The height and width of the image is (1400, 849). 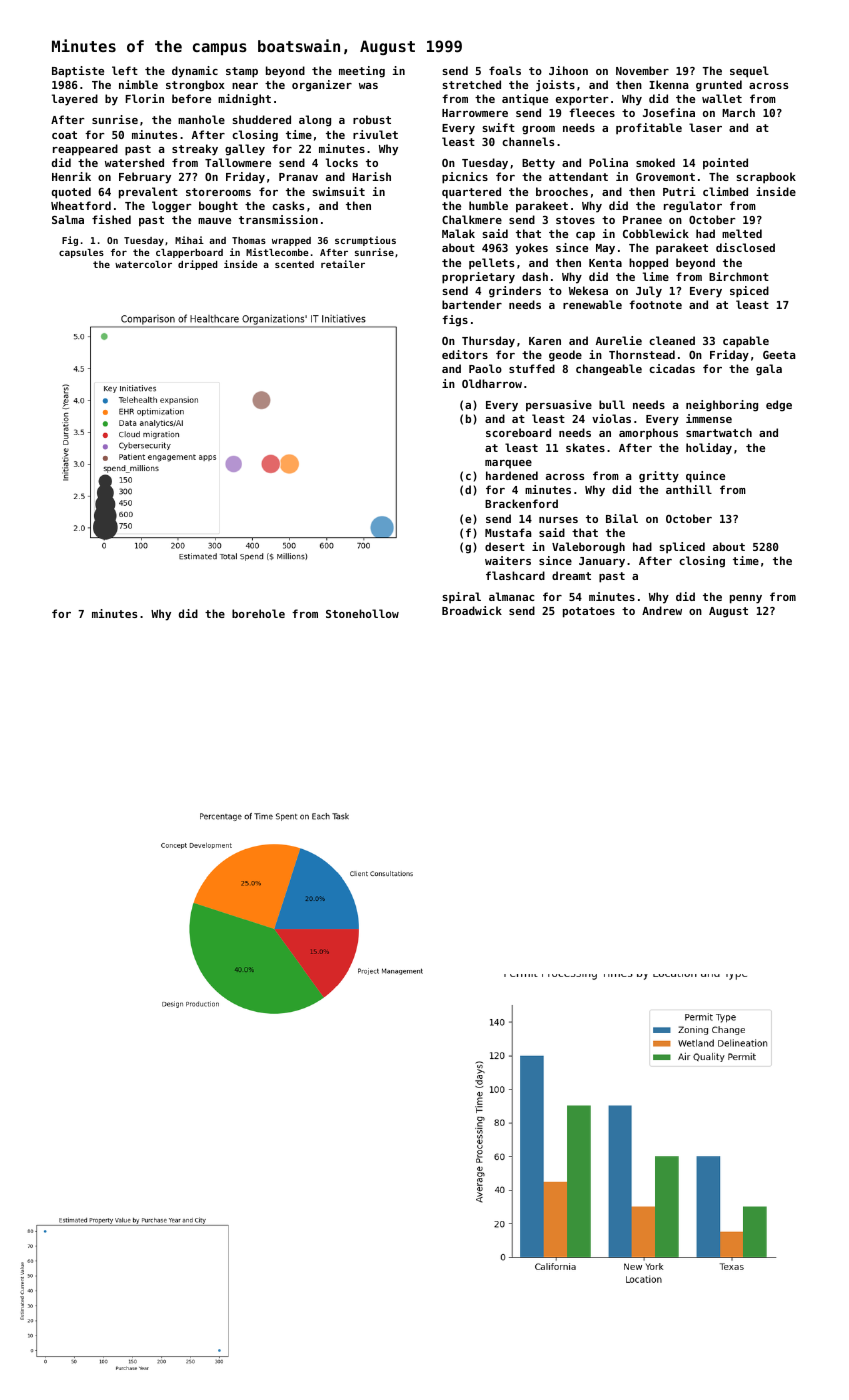 I want to click on cicadas, so click(x=672, y=368).
